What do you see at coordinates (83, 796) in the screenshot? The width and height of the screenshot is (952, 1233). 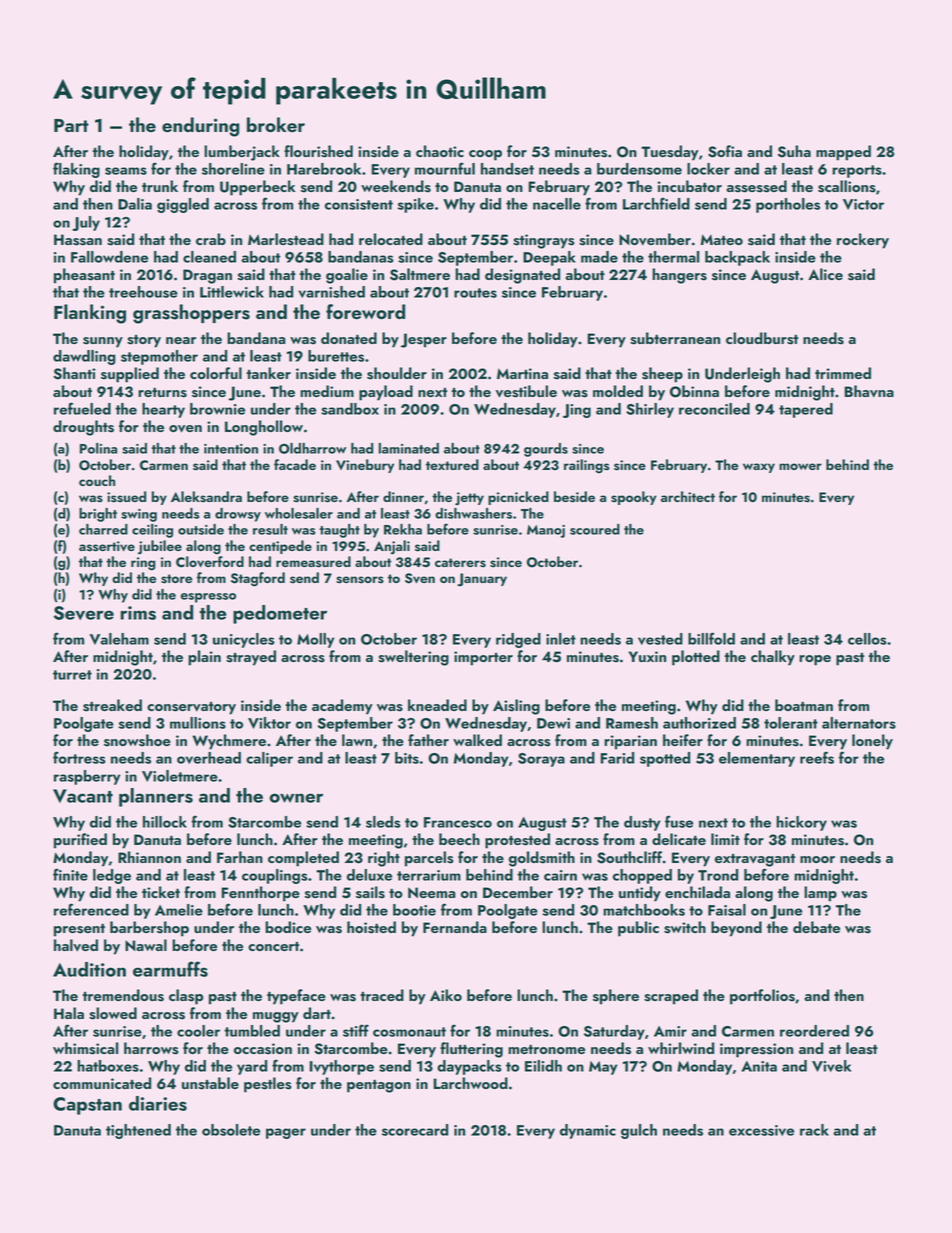 I see `Vacant` at bounding box center [83, 796].
